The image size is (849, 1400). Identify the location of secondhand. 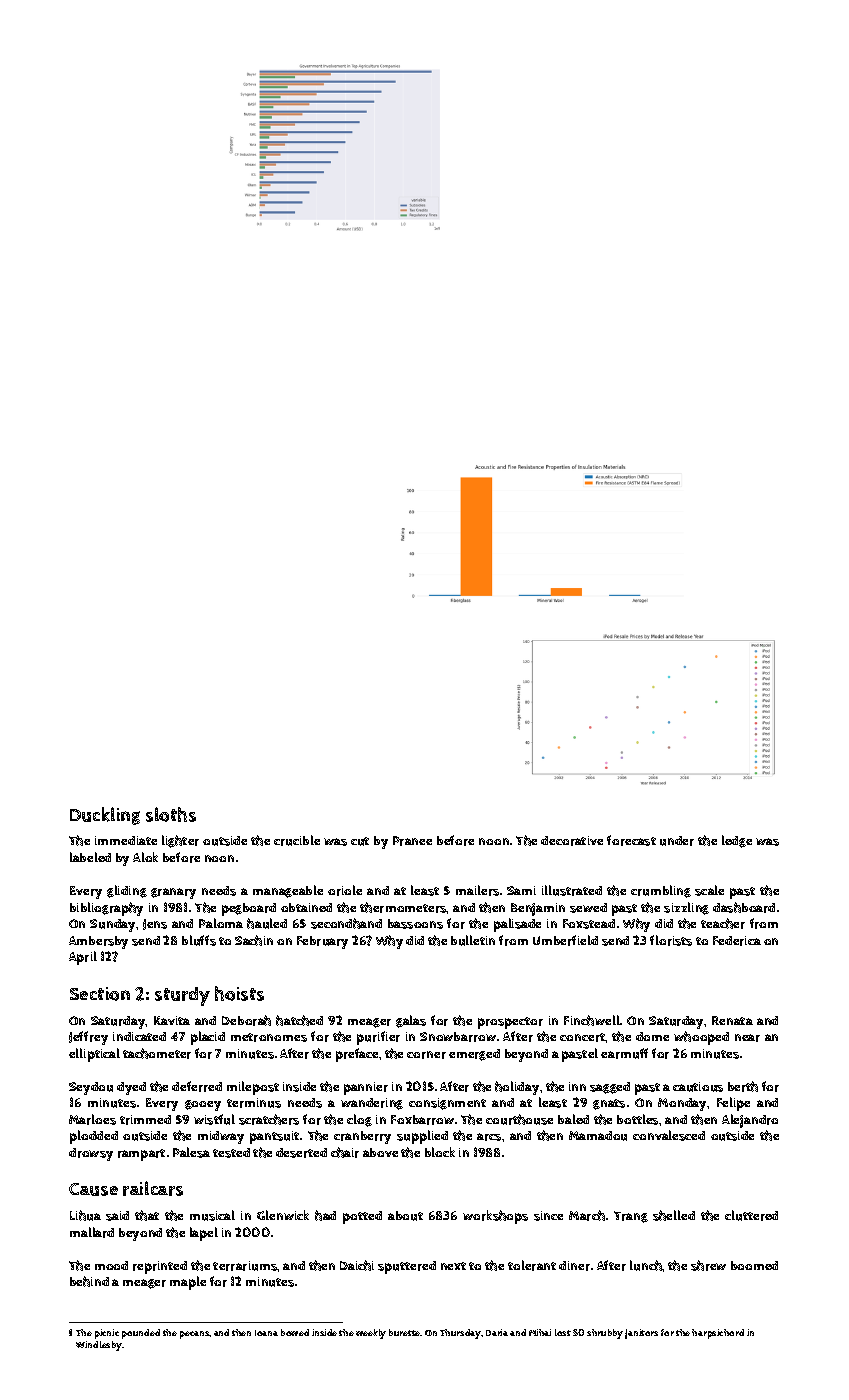
(346, 923).
